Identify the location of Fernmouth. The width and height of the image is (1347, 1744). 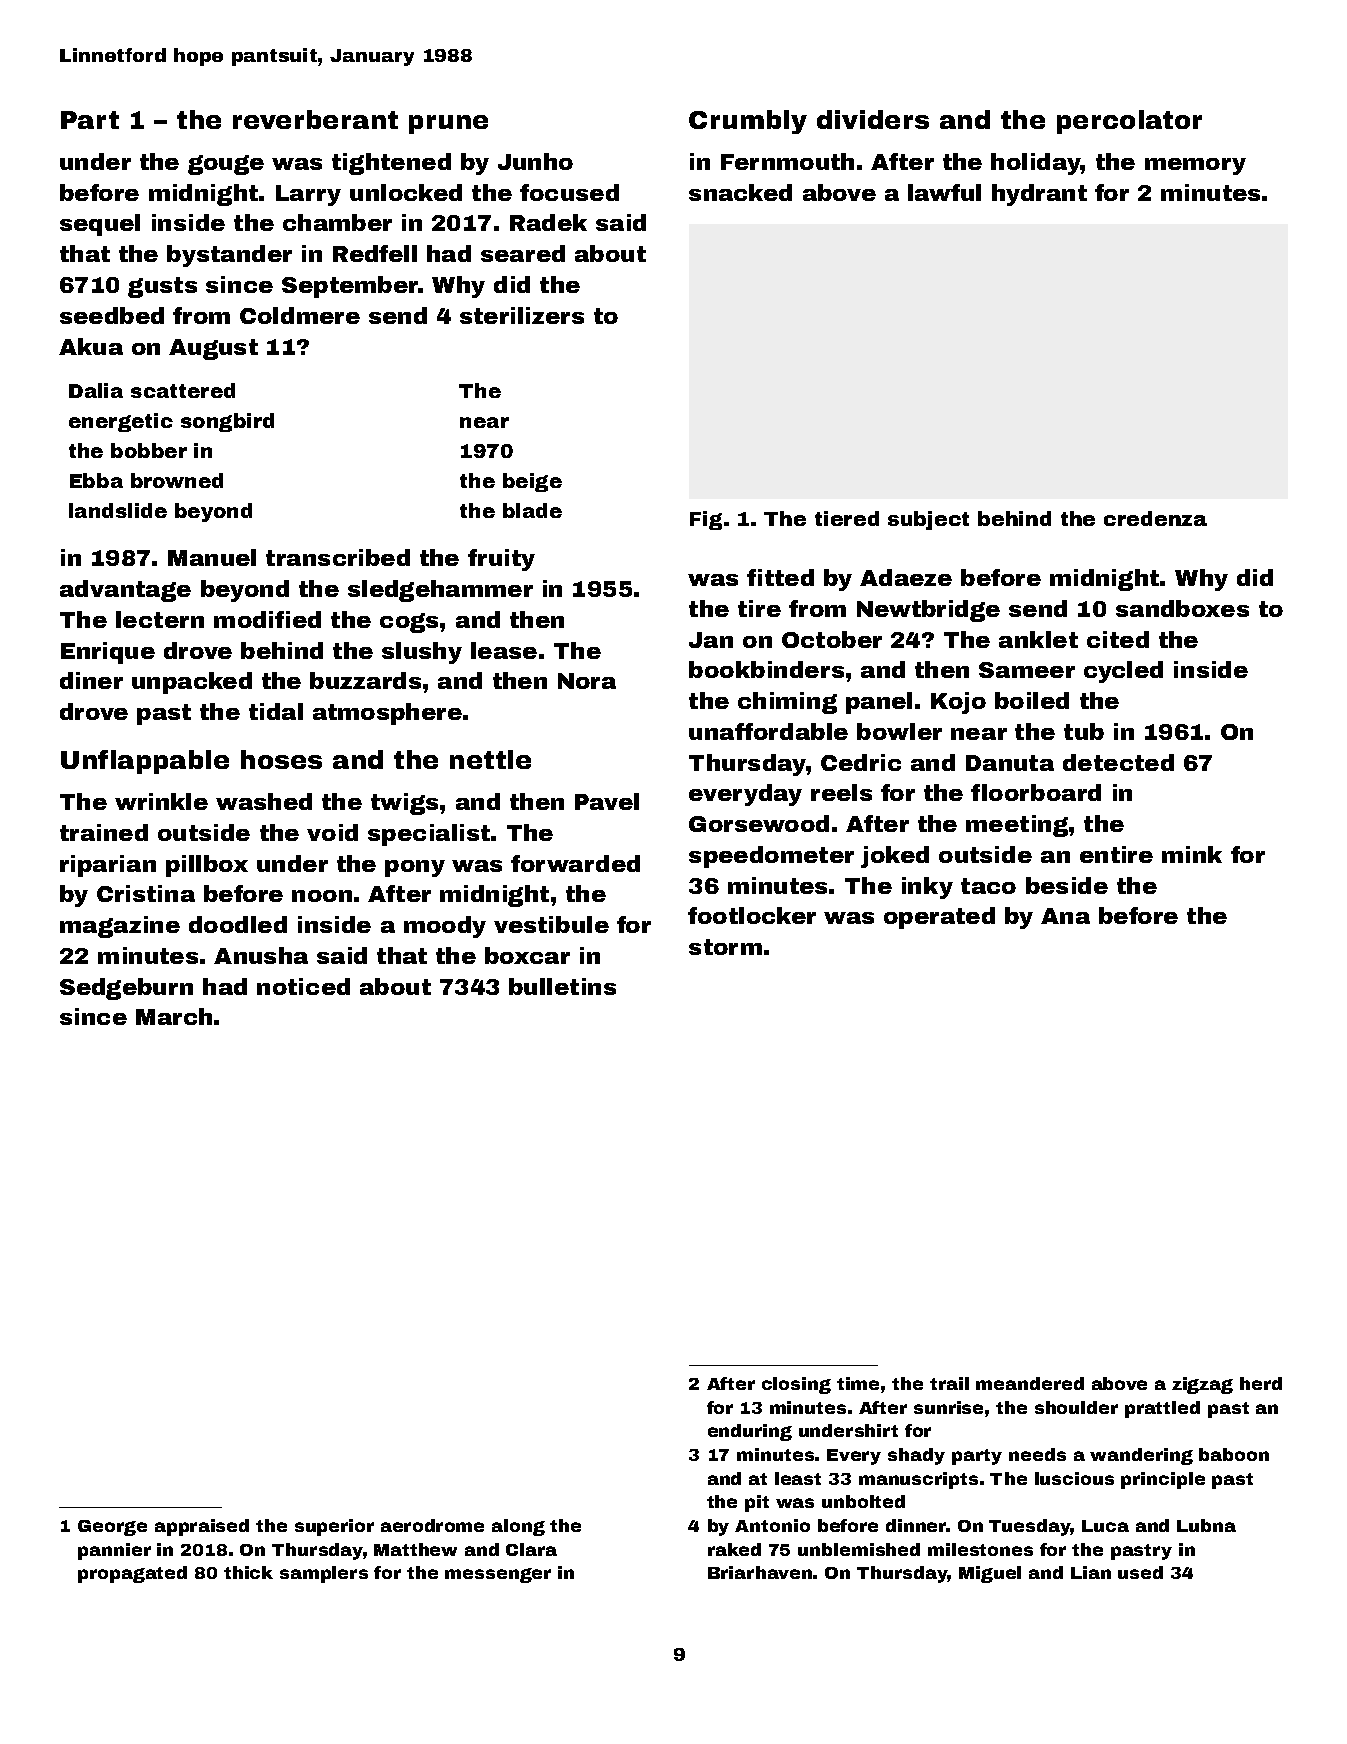
(787, 161).
